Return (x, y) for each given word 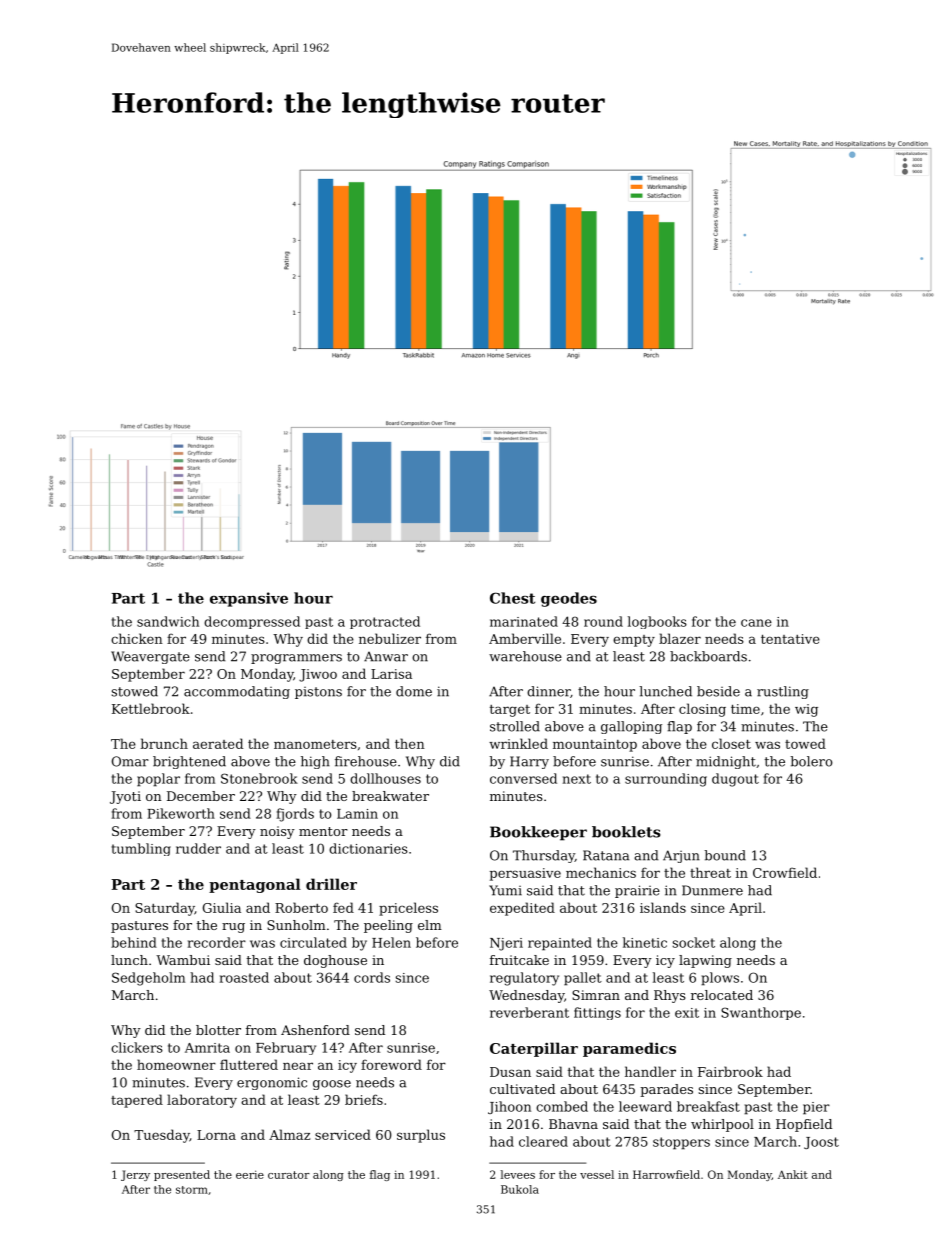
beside (718, 691)
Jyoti (125, 797)
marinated (524, 621)
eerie (250, 1174)
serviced (343, 1134)
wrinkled (518, 743)
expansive (249, 599)
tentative (790, 639)
